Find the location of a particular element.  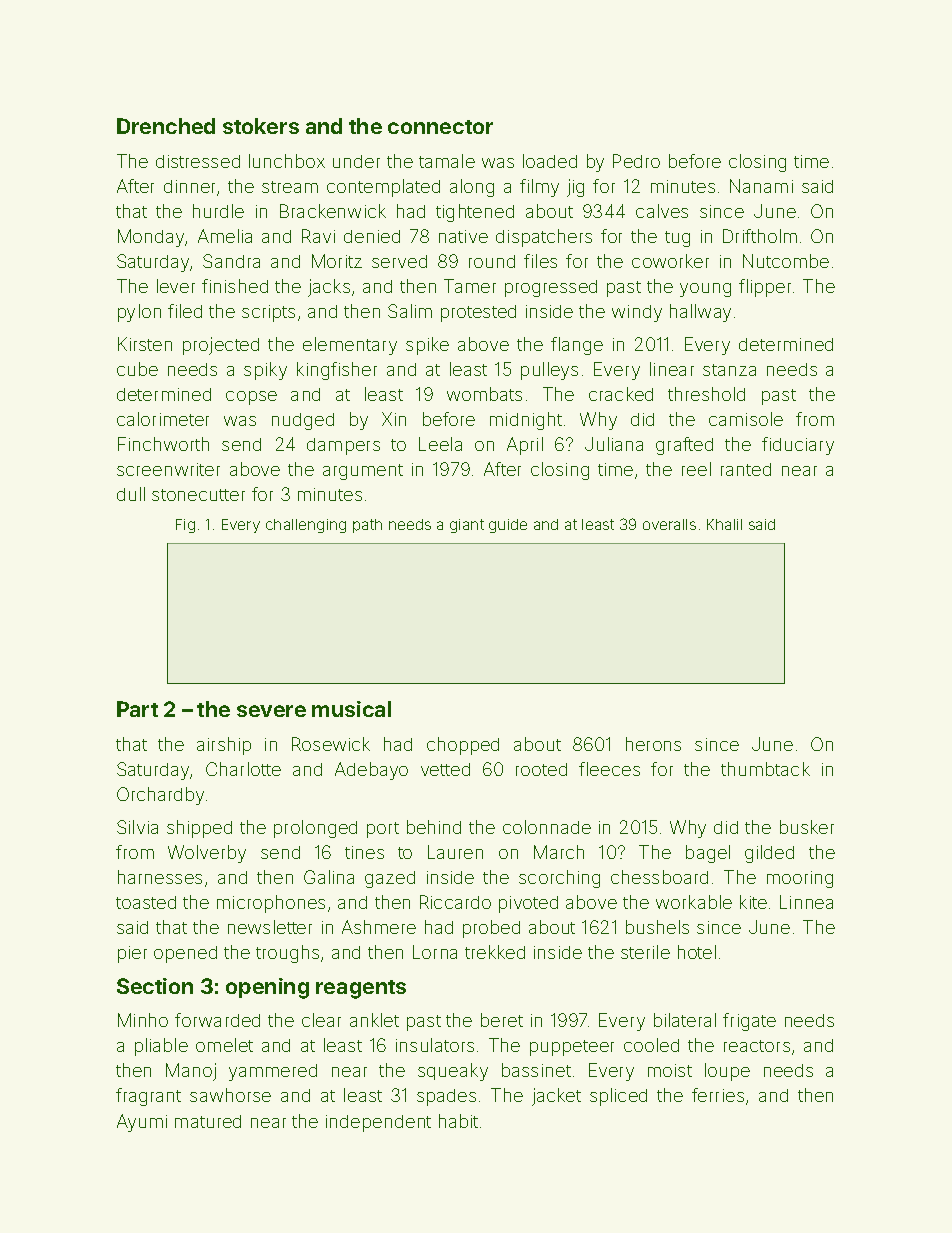

Pedro is located at coordinates (636, 161).
